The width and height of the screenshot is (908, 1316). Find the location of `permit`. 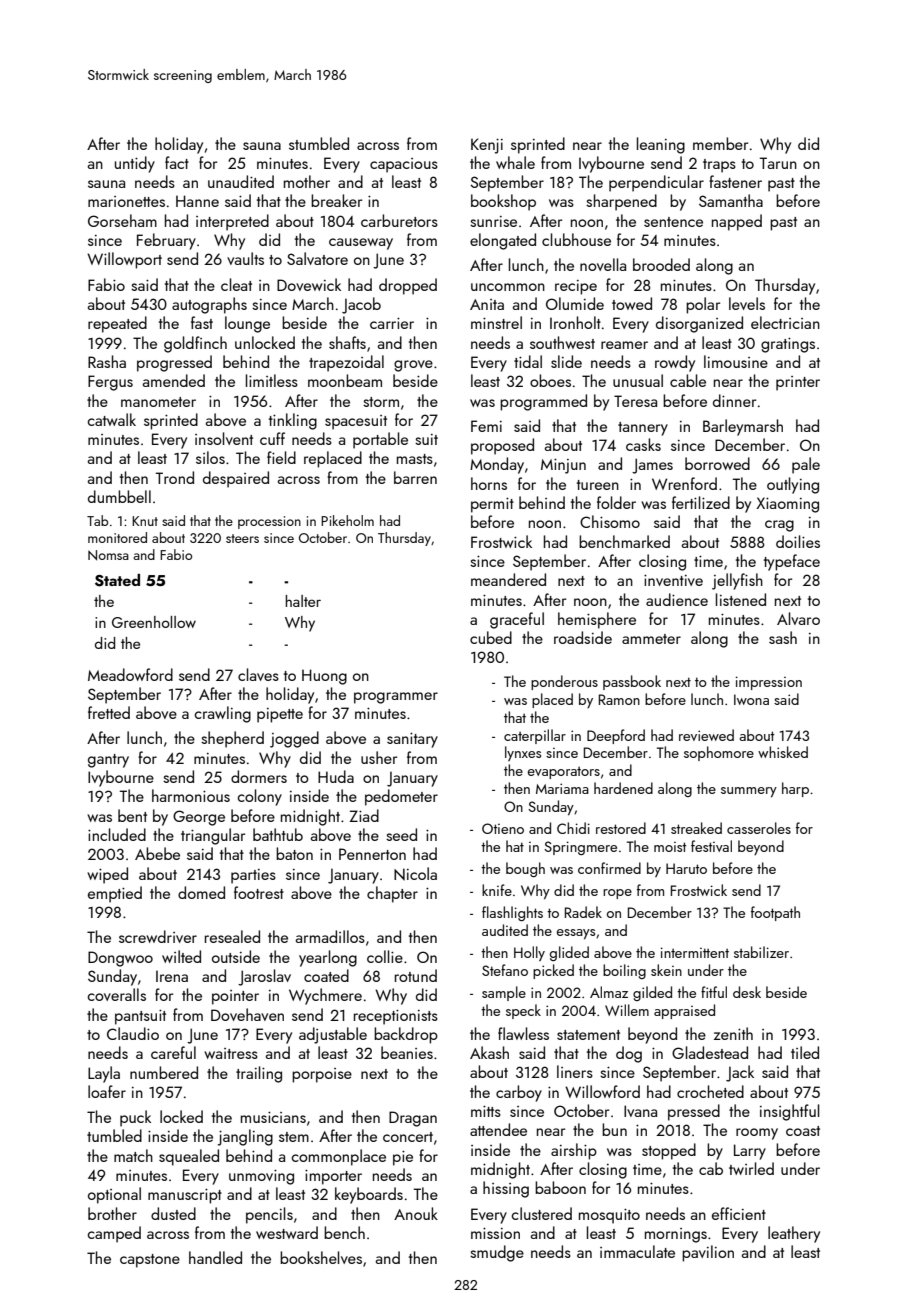

permit is located at coordinates (492, 505).
